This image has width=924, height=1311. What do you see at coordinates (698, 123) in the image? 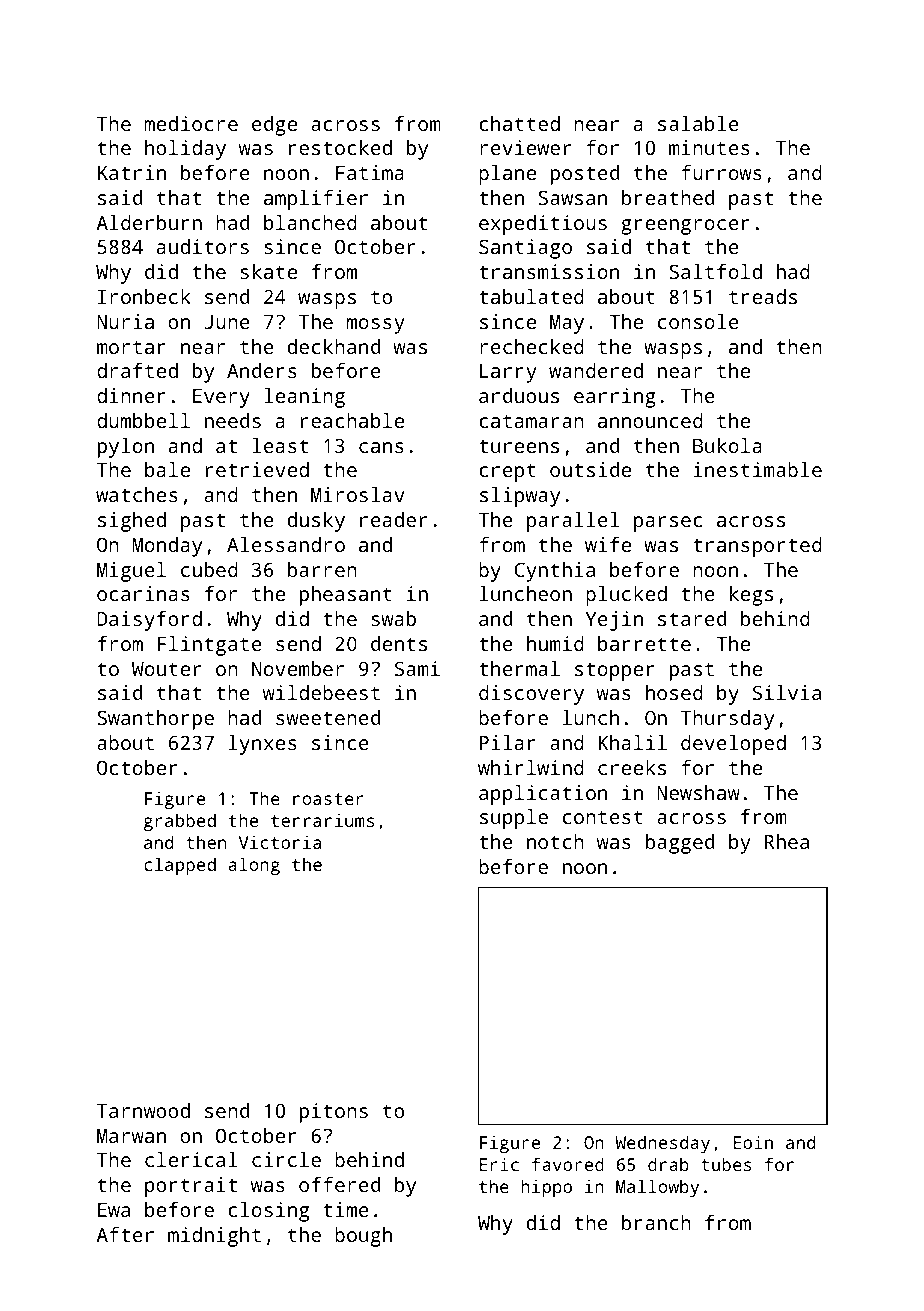
I see `salable` at bounding box center [698, 123].
